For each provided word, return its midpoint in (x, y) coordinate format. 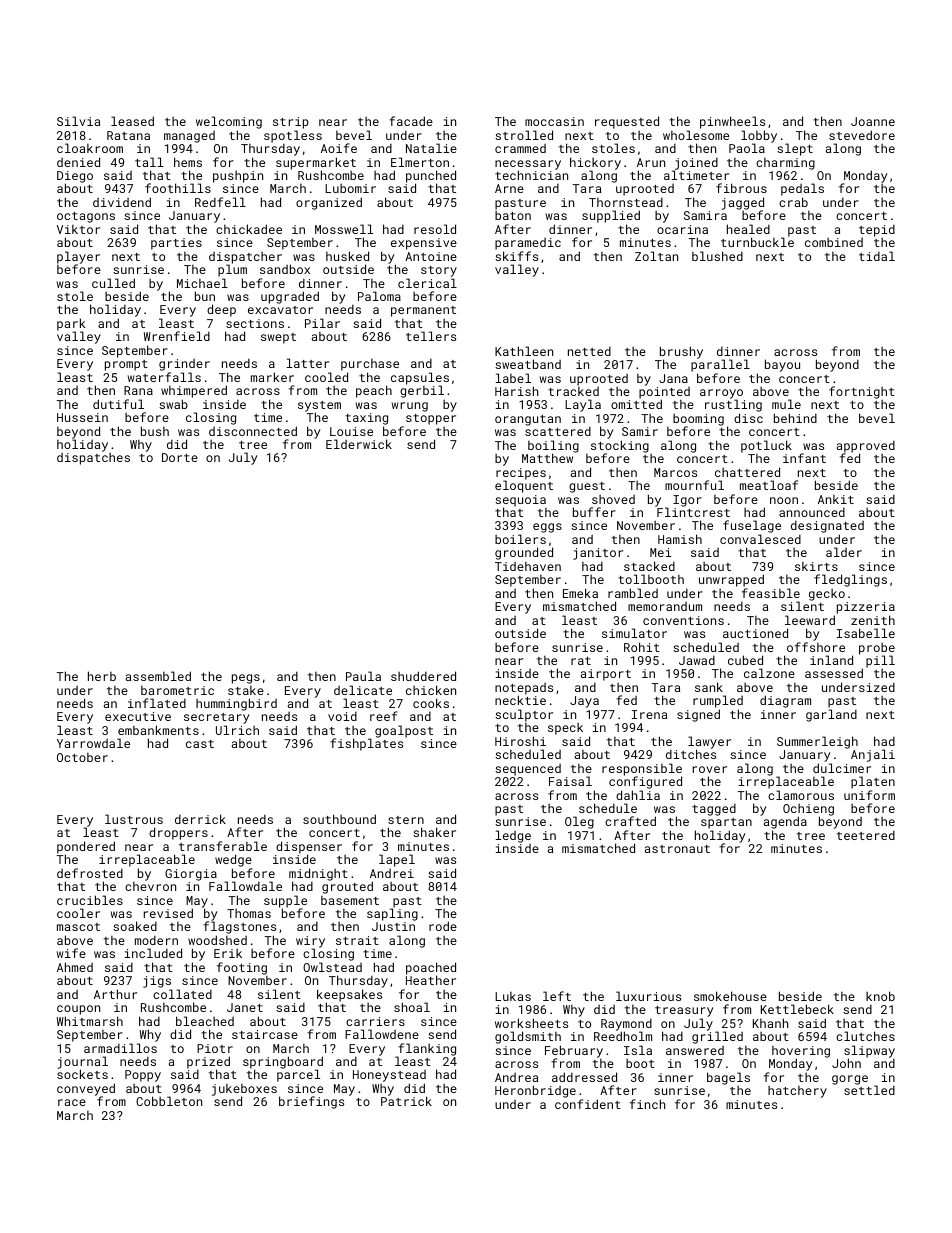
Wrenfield (177, 336)
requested (627, 122)
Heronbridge (535, 1091)
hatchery (797, 1092)
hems (188, 162)
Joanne (873, 121)
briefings (311, 1102)
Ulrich (237, 730)
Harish (516, 391)
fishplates (366, 745)
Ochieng (808, 810)
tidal (877, 256)
